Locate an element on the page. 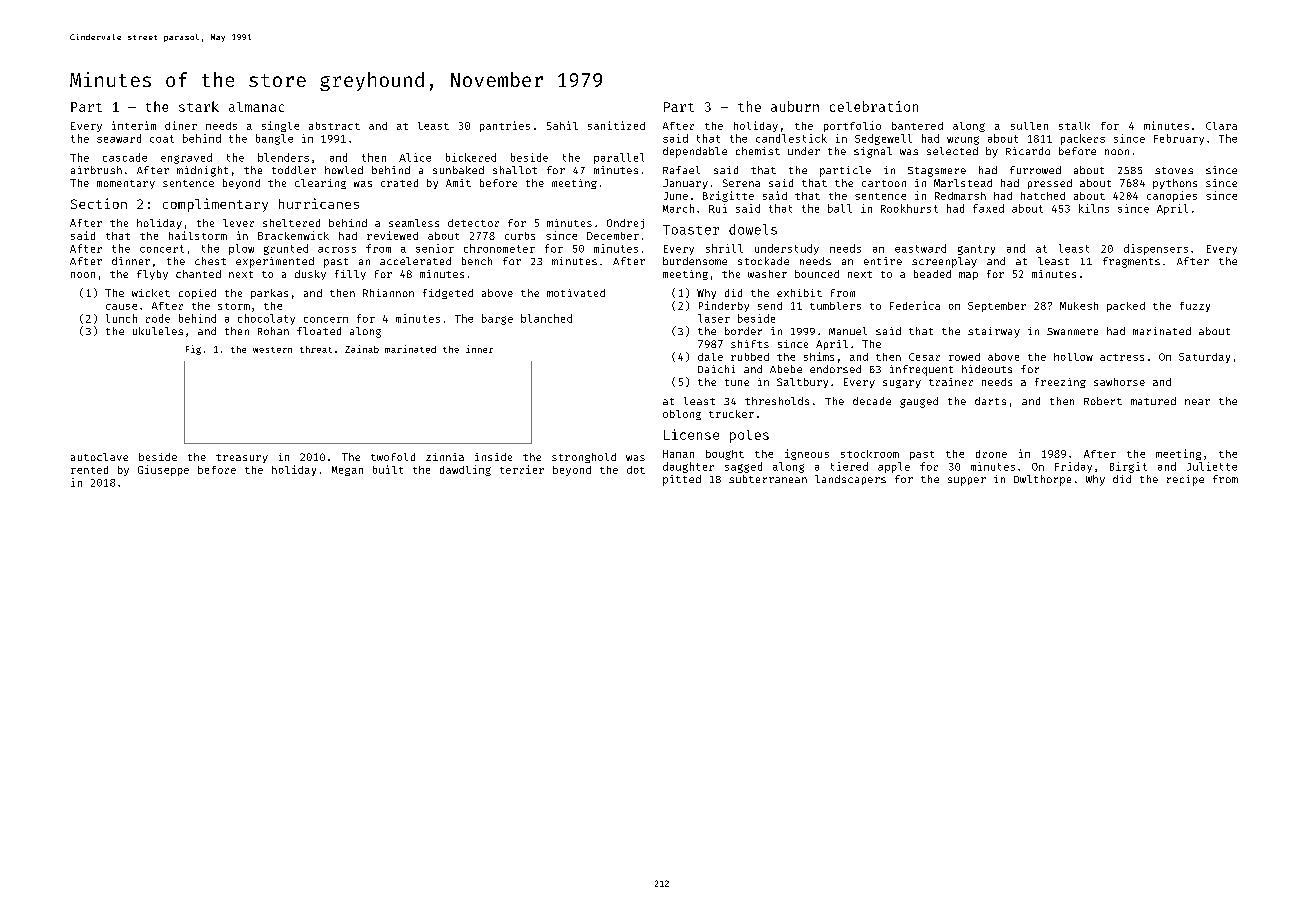 The image size is (1308, 924). auburn is located at coordinates (795, 106).
